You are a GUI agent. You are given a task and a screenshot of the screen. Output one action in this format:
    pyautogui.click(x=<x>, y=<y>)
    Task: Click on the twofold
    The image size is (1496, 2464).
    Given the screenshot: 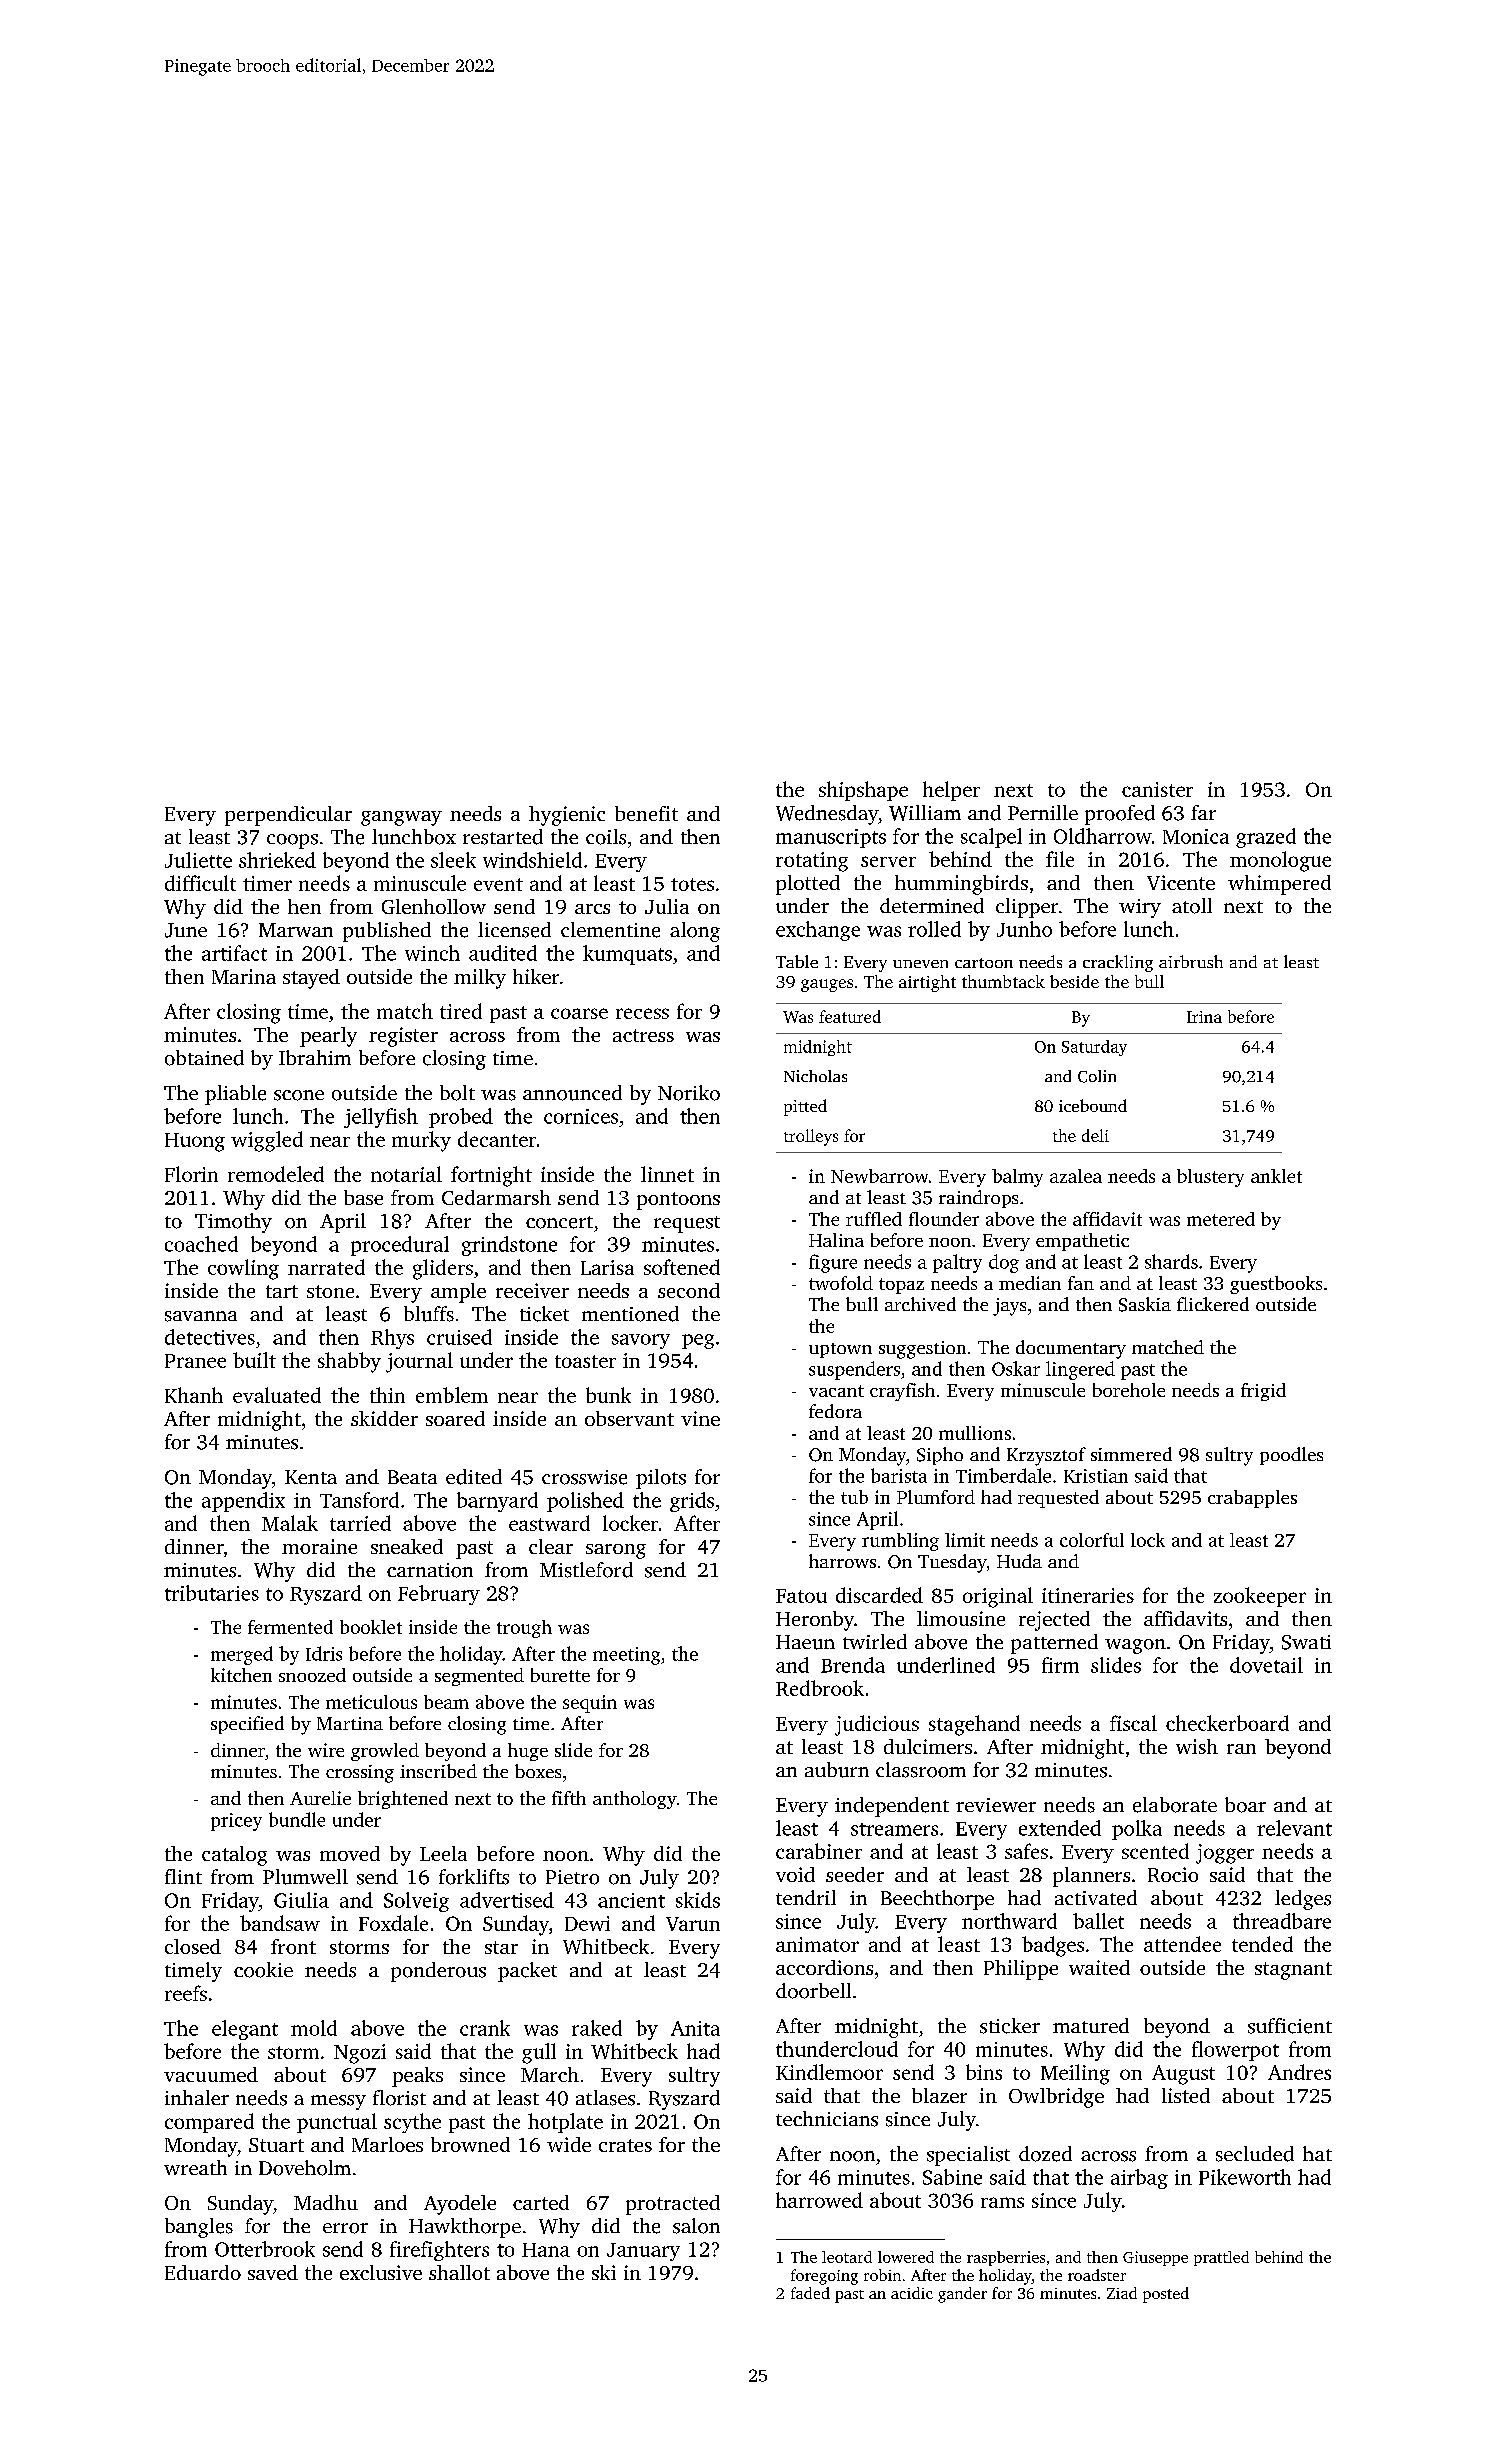 What is the action you would take?
    pyautogui.click(x=841, y=1283)
